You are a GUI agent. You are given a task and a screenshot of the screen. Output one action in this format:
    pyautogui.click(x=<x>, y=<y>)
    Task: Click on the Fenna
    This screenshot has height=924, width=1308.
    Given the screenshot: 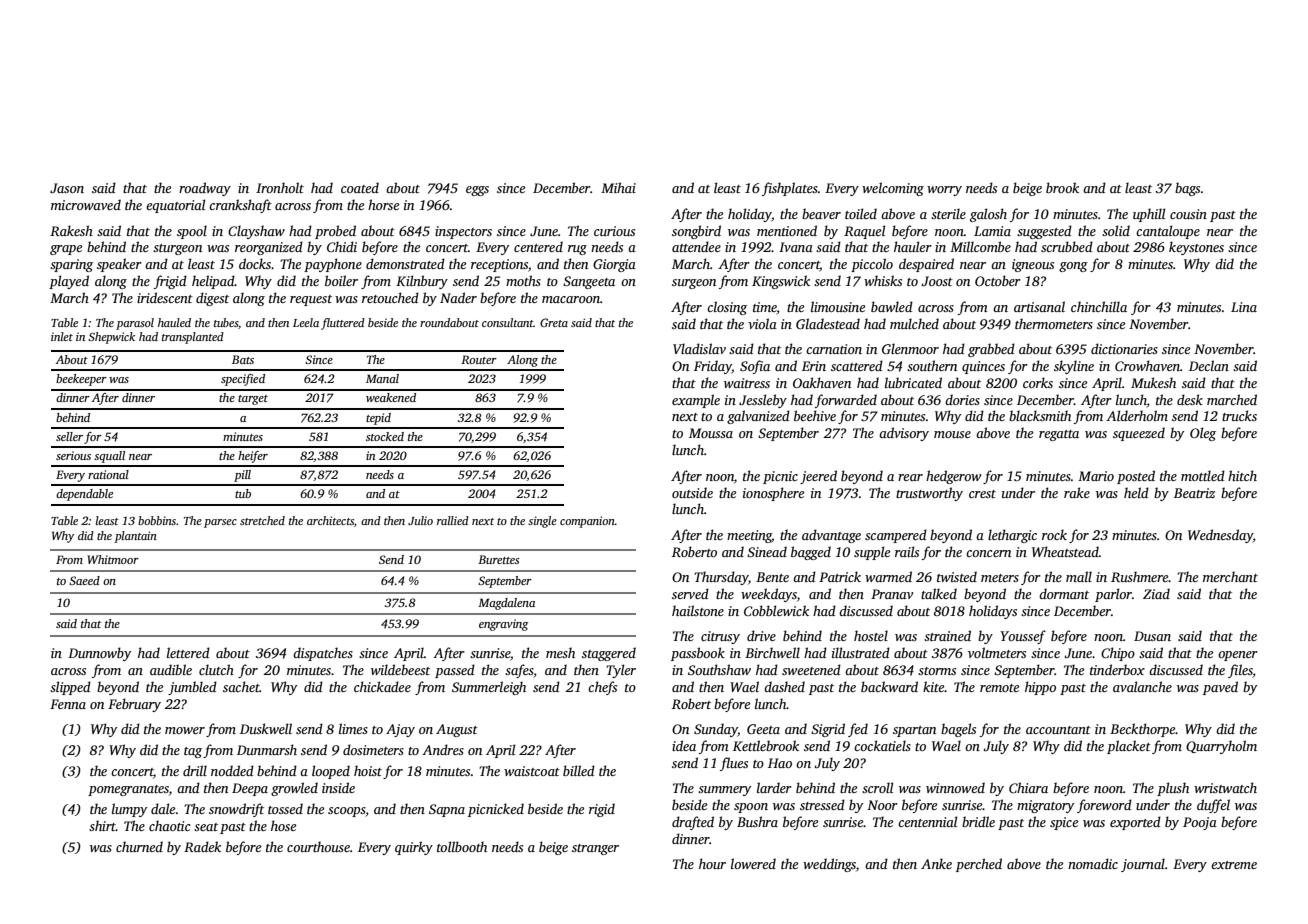 What is the action you would take?
    pyautogui.click(x=68, y=704)
